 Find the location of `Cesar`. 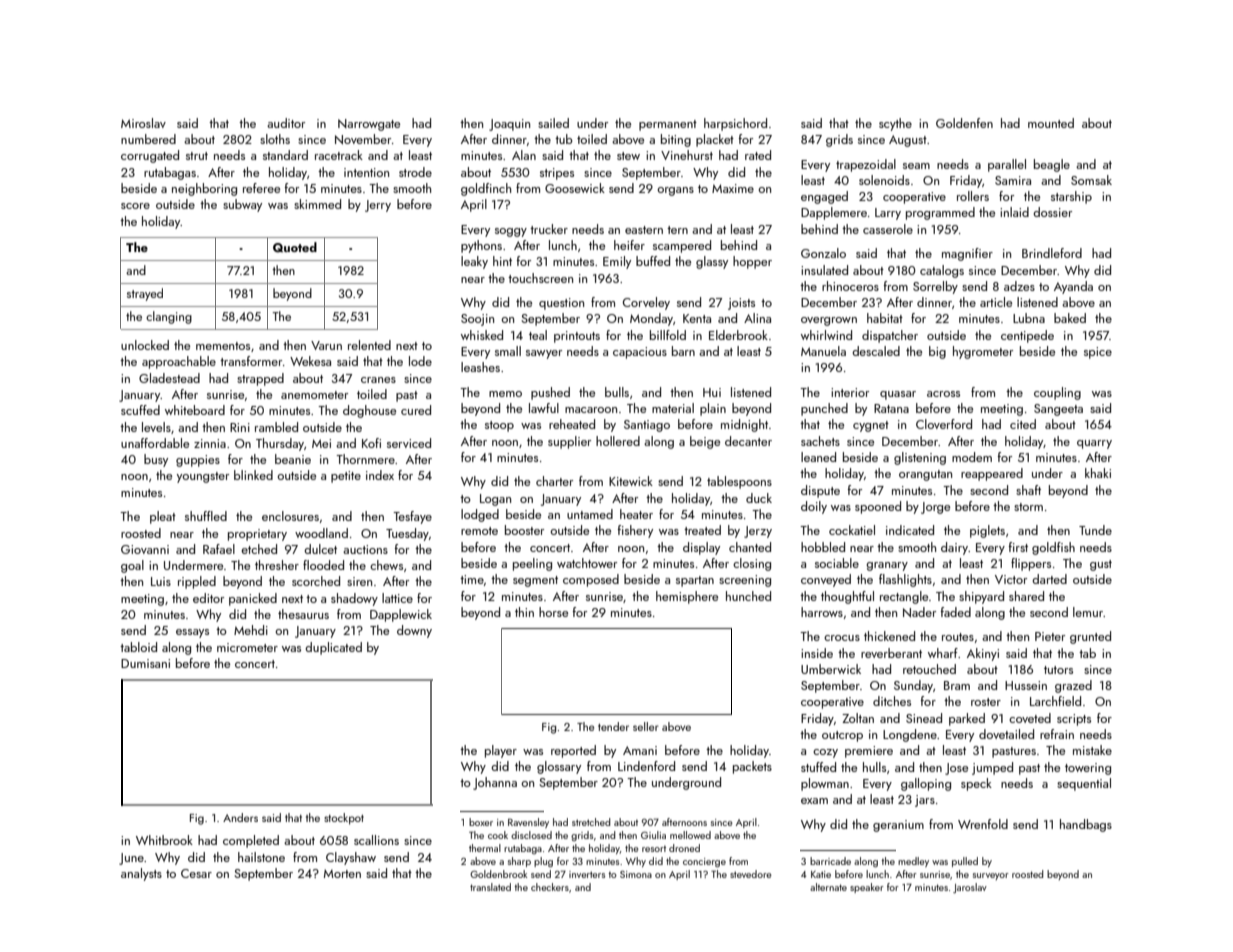

Cesar is located at coordinates (196, 873).
